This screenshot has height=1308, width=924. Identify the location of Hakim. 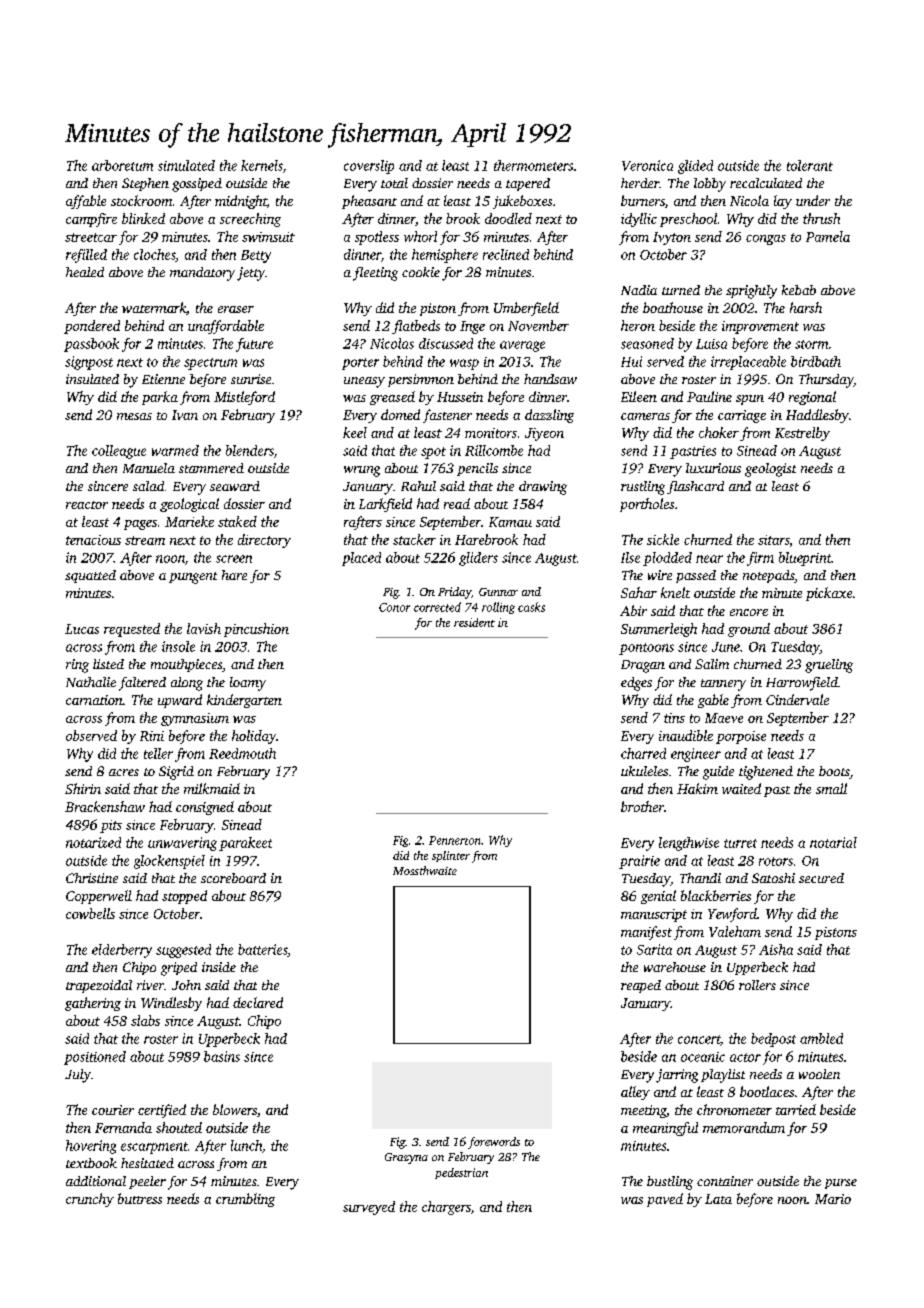
(697, 788).
